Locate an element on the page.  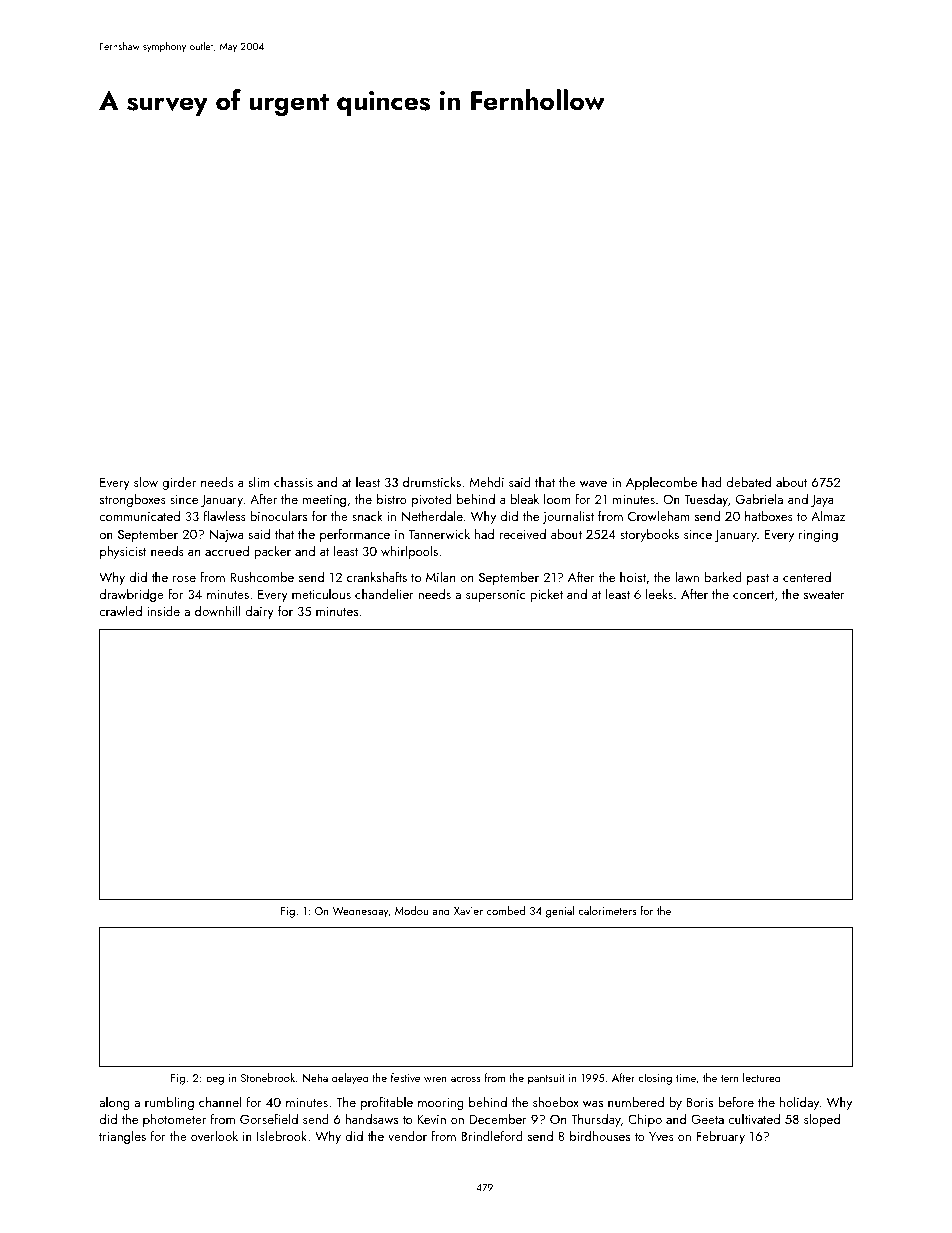
Stonebrook is located at coordinates (268, 1077).
